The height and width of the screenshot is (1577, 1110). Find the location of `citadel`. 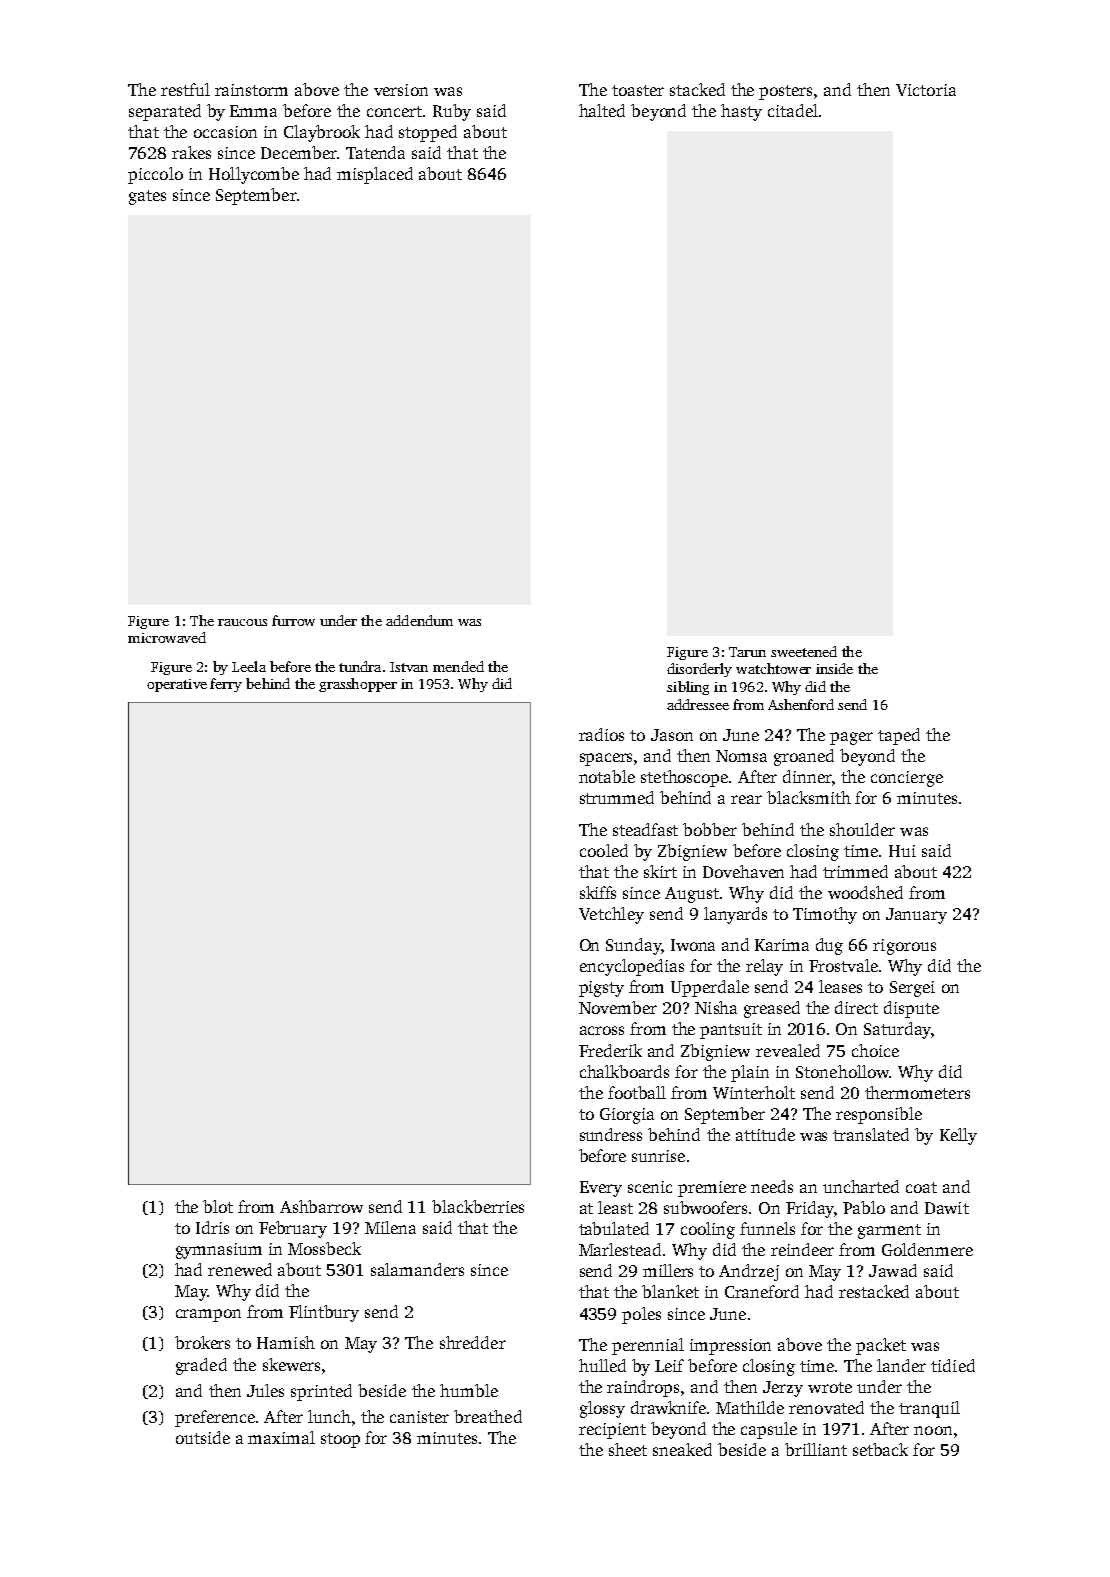

citadel is located at coordinates (793, 110).
